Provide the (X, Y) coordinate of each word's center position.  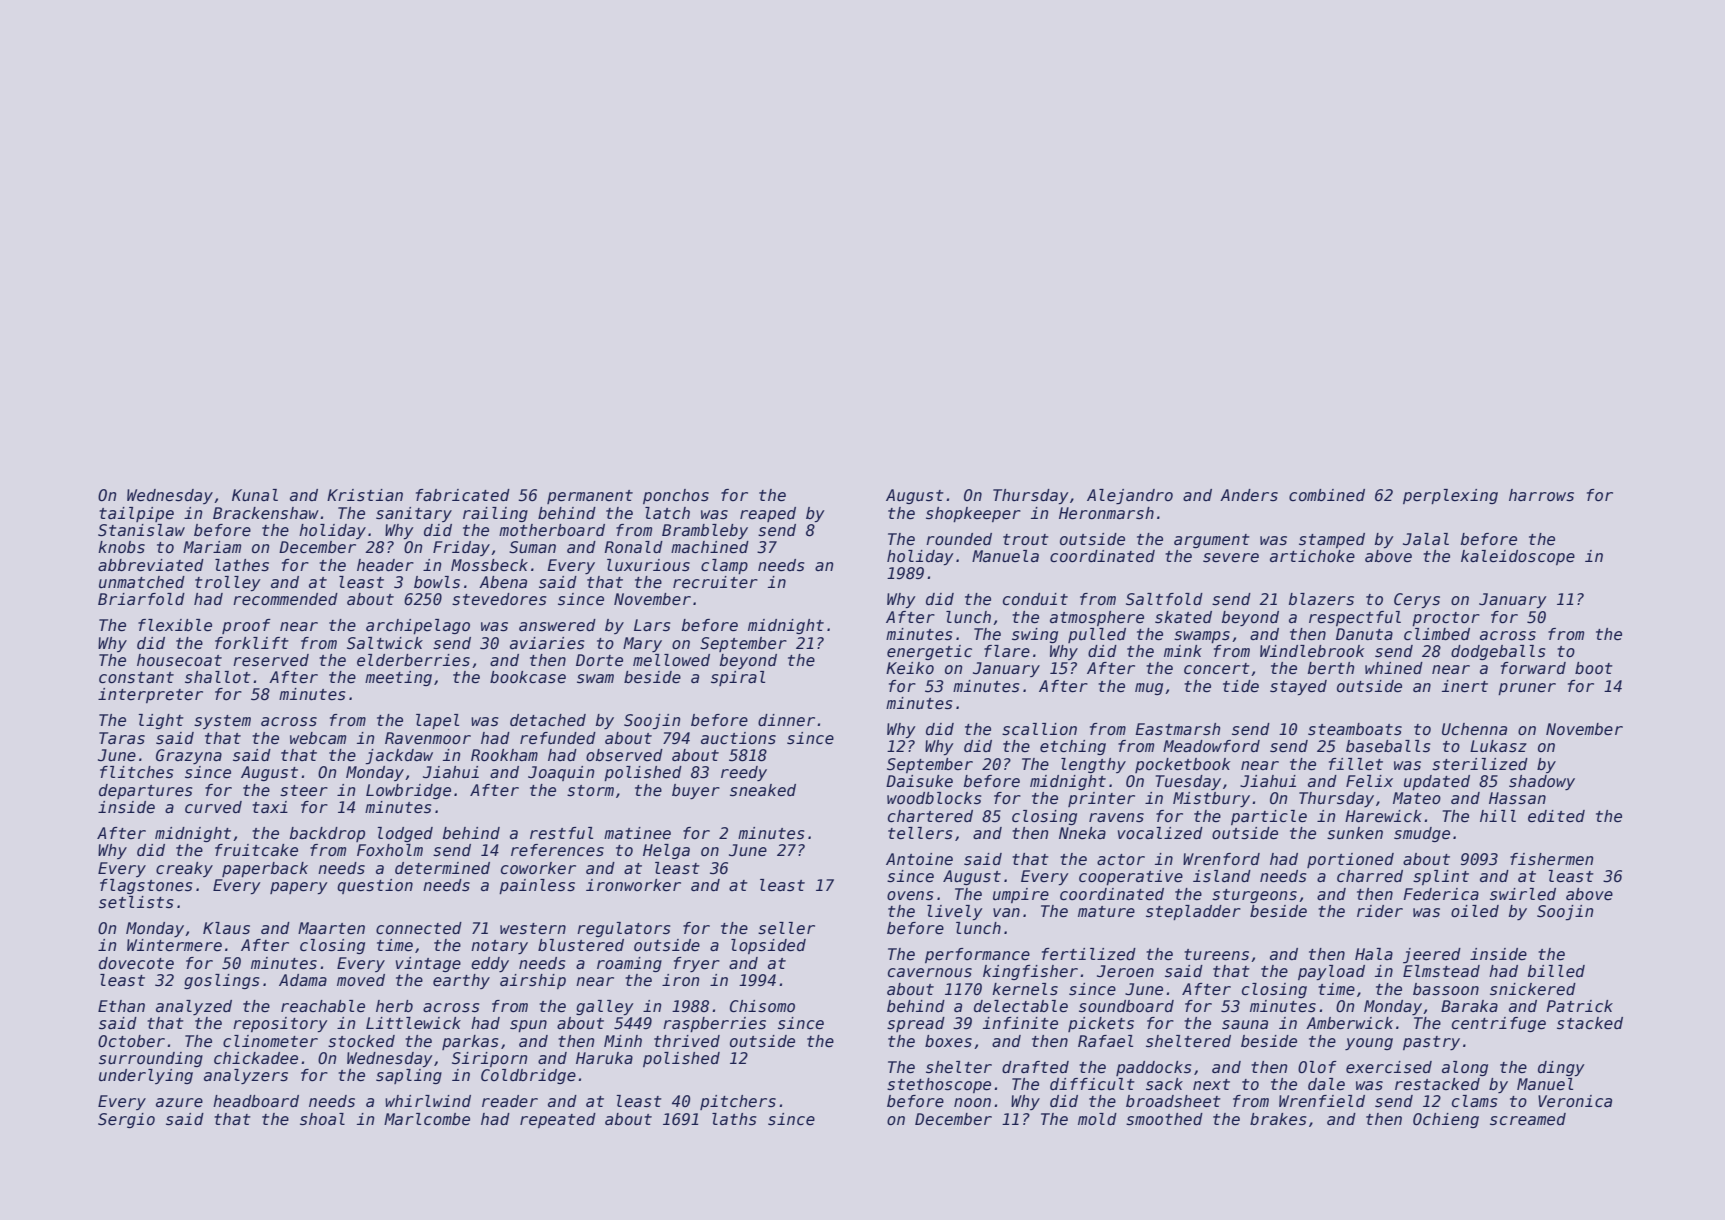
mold (1097, 1119)
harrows (1541, 495)
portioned (1350, 860)
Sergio (126, 1120)
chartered (930, 816)
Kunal (255, 495)
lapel (437, 721)
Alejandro (1130, 497)
